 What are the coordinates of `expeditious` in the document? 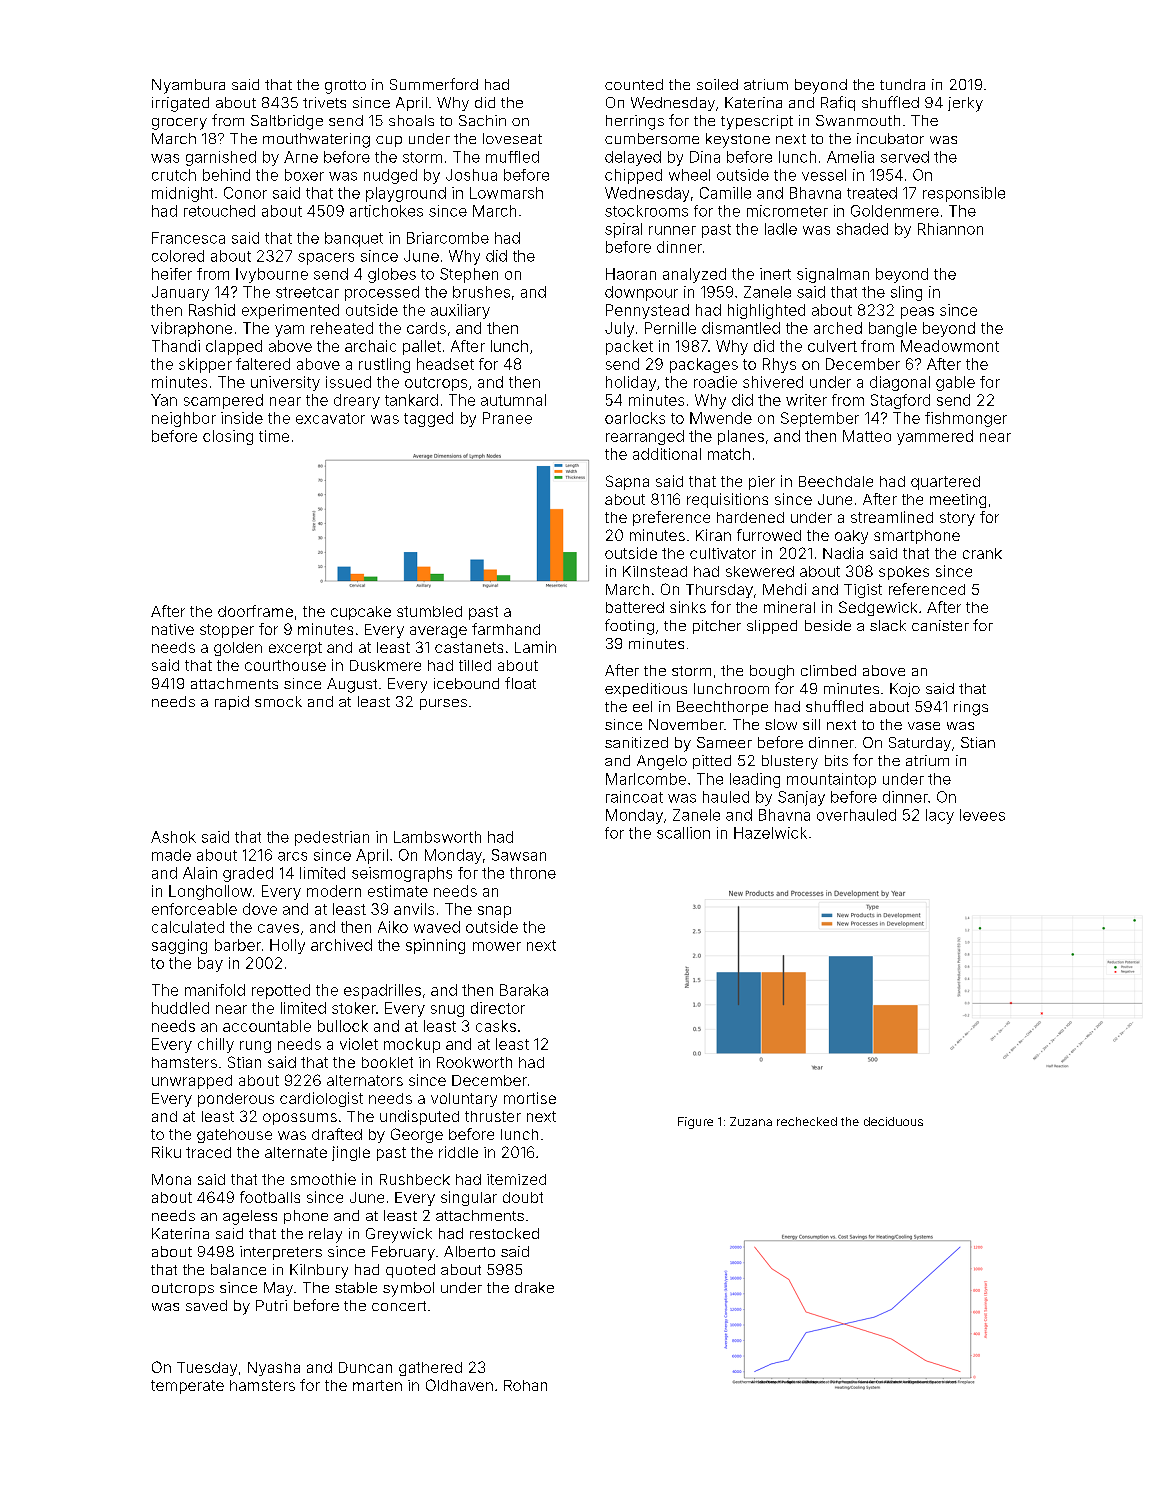 It's located at (646, 690).
